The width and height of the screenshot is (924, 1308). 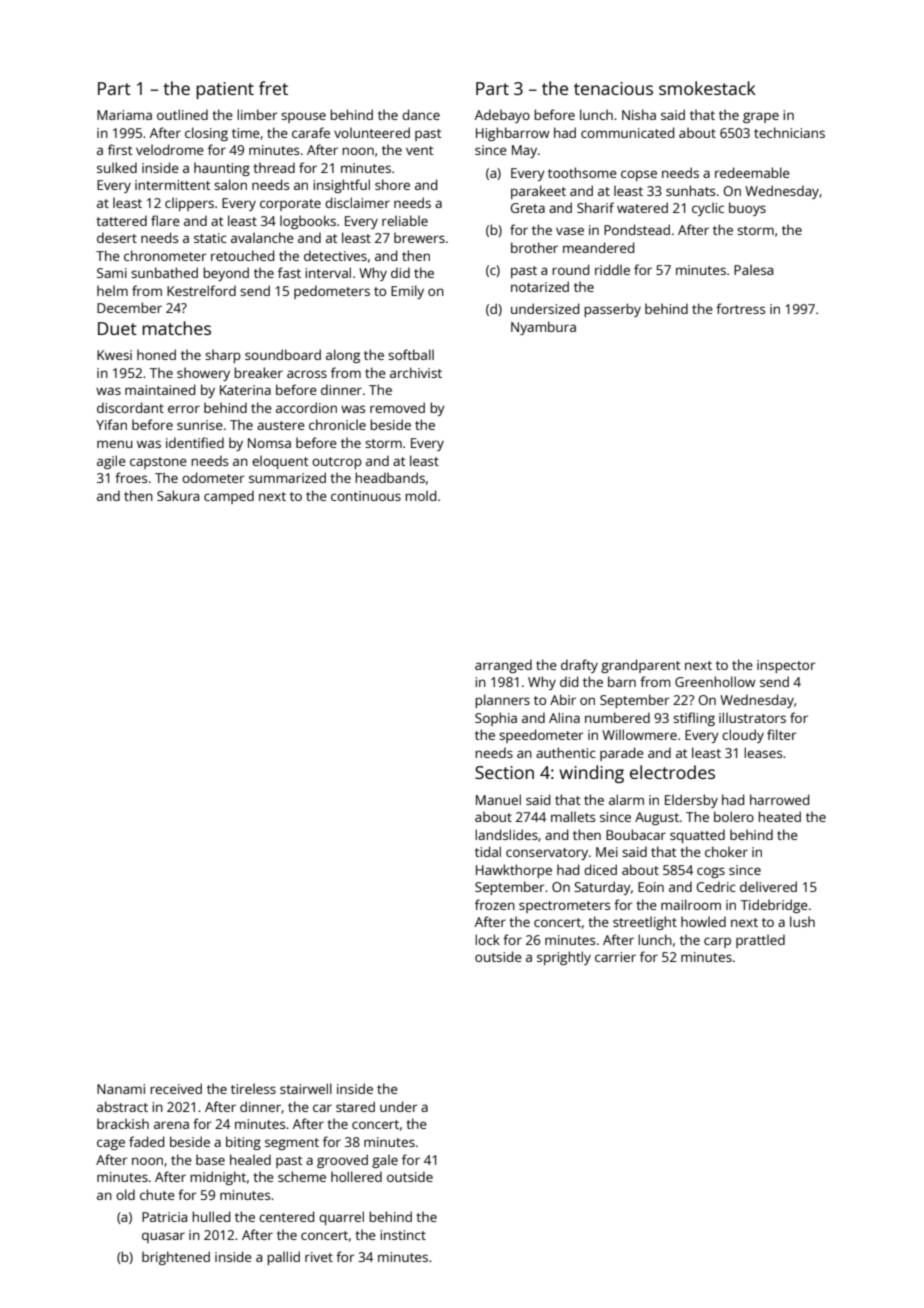 What do you see at coordinates (503, 666) in the screenshot?
I see `arranged` at bounding box center [503, 666].
